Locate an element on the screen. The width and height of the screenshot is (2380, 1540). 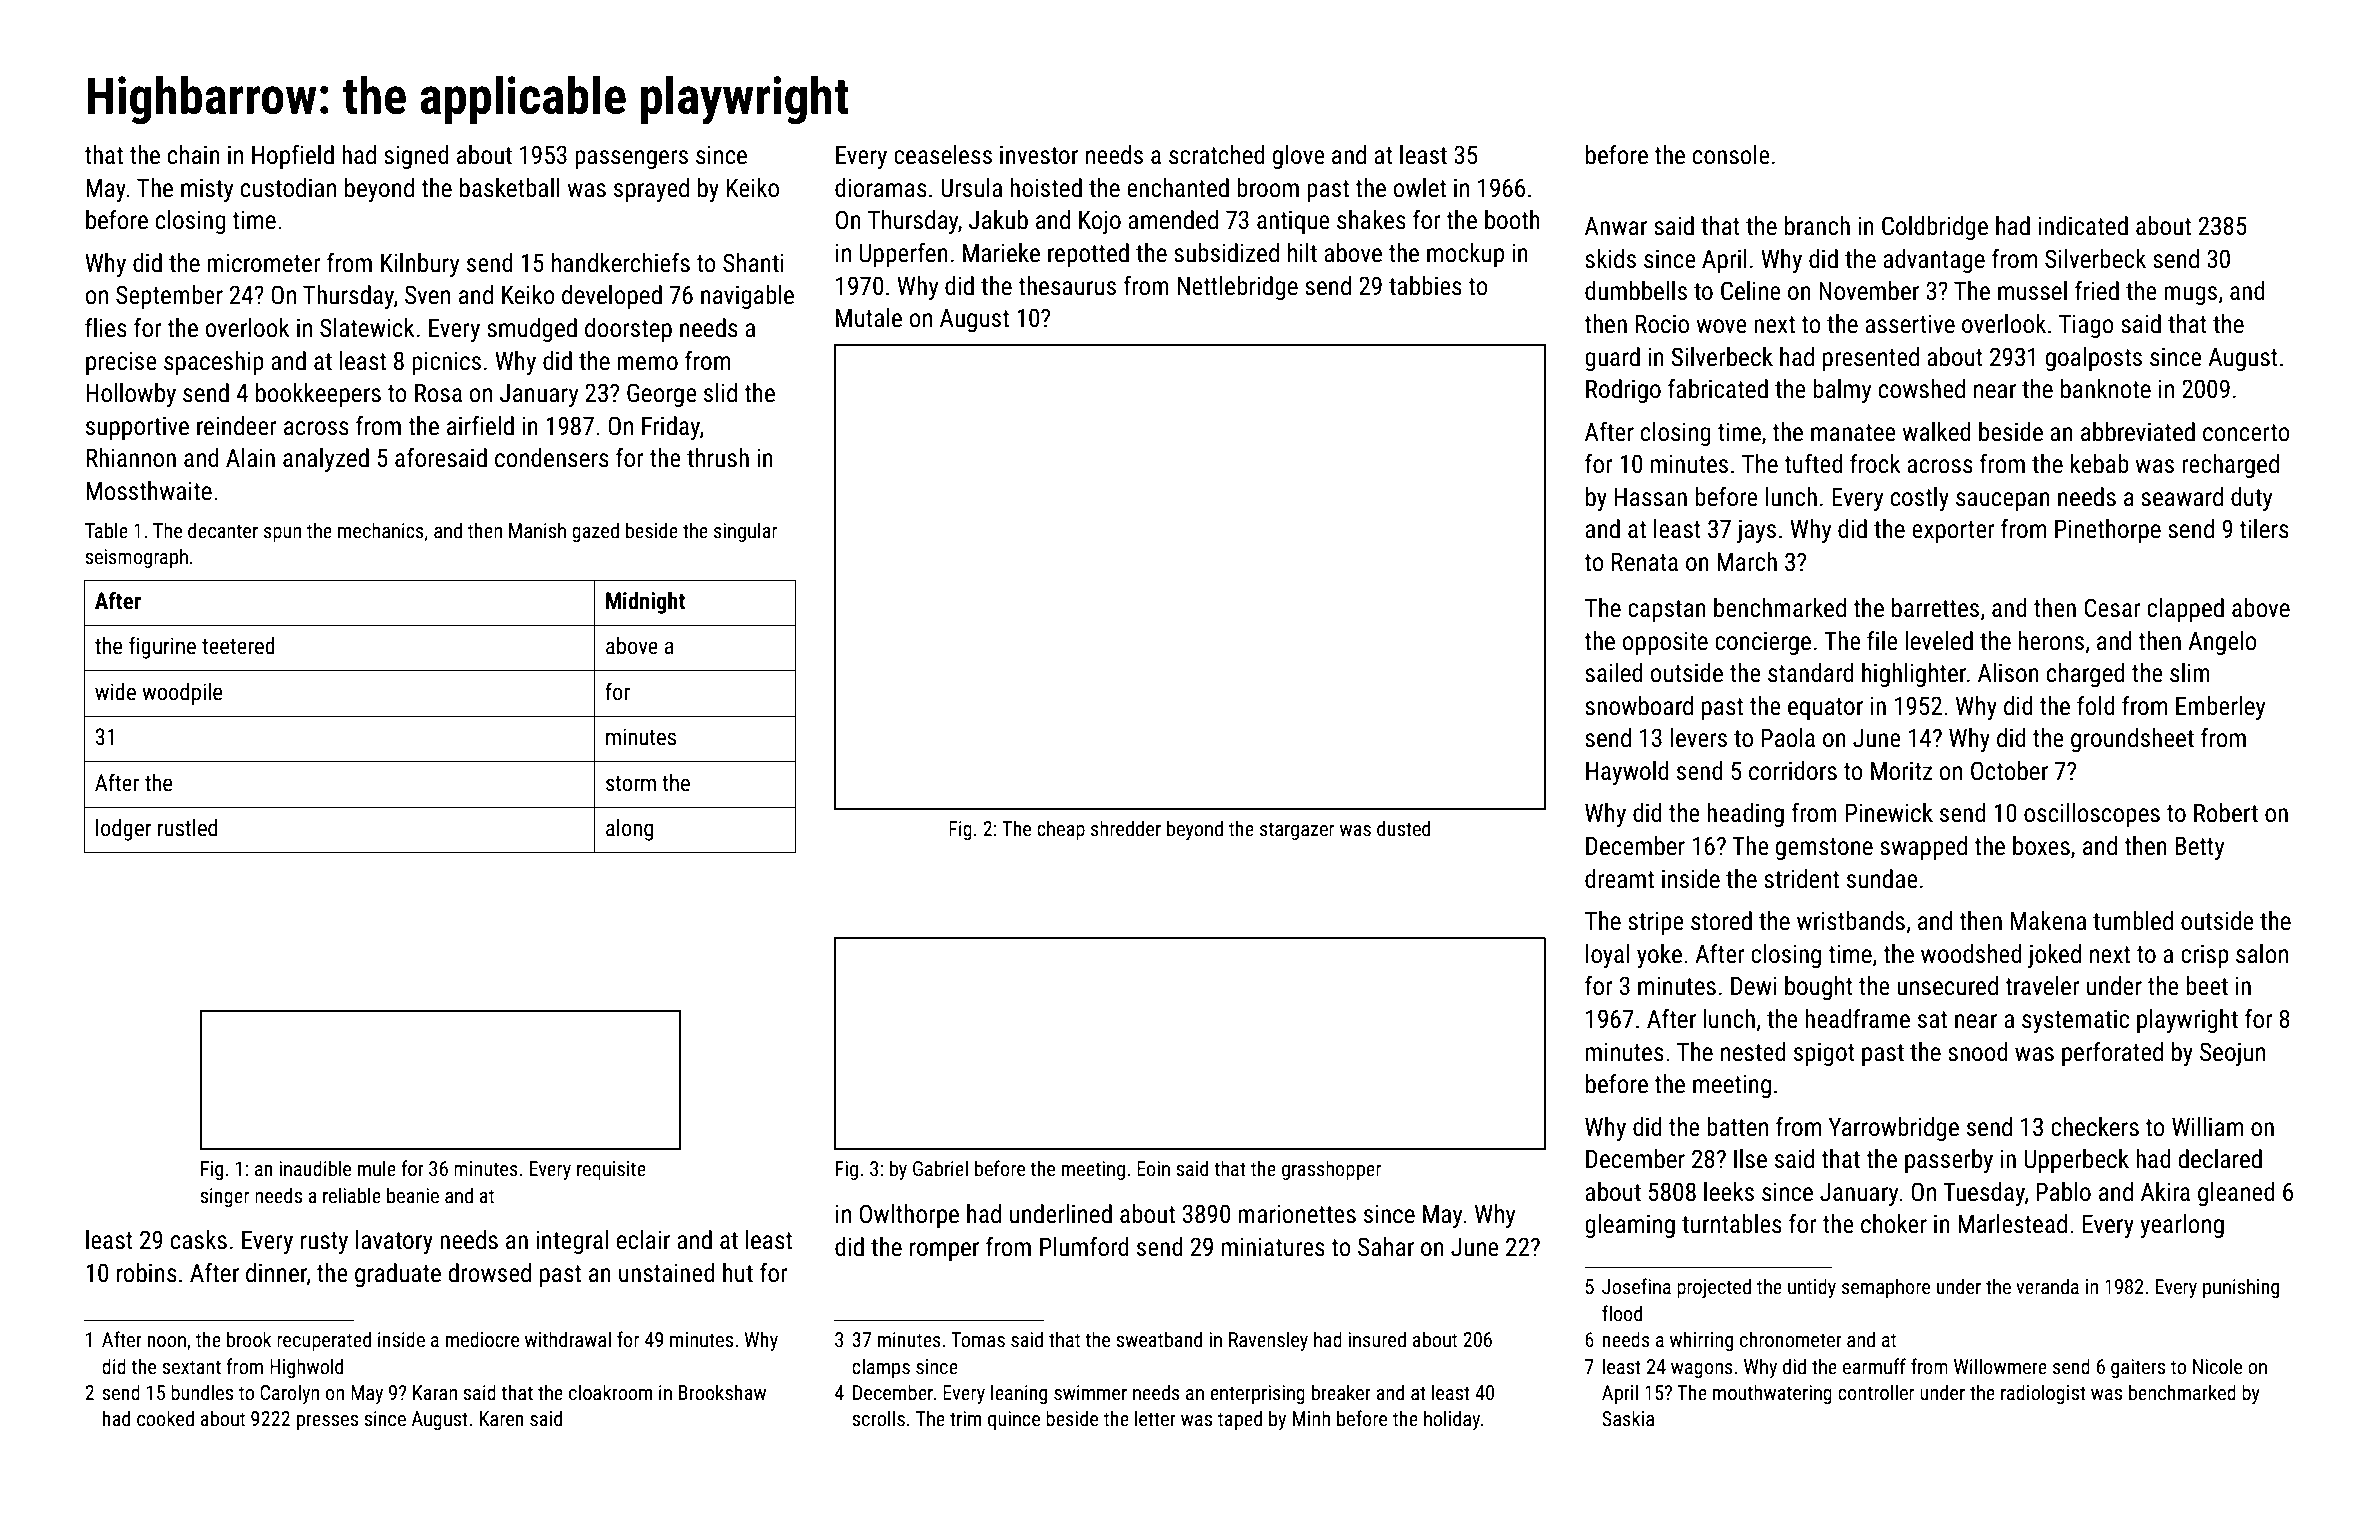
presses is located at coordinates (327, 1422).
